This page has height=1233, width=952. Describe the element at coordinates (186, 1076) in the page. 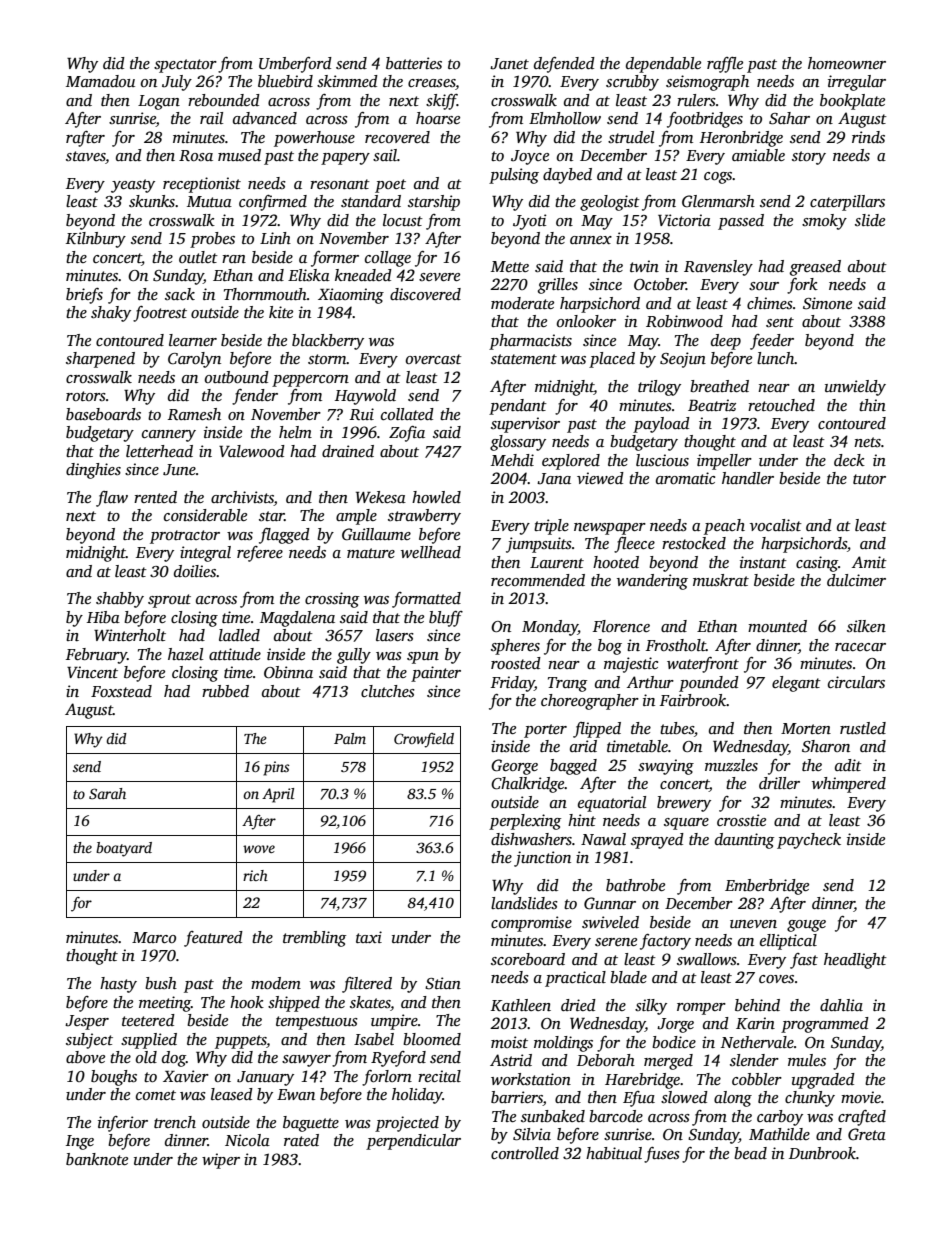

I see `Xavier` at that location.
